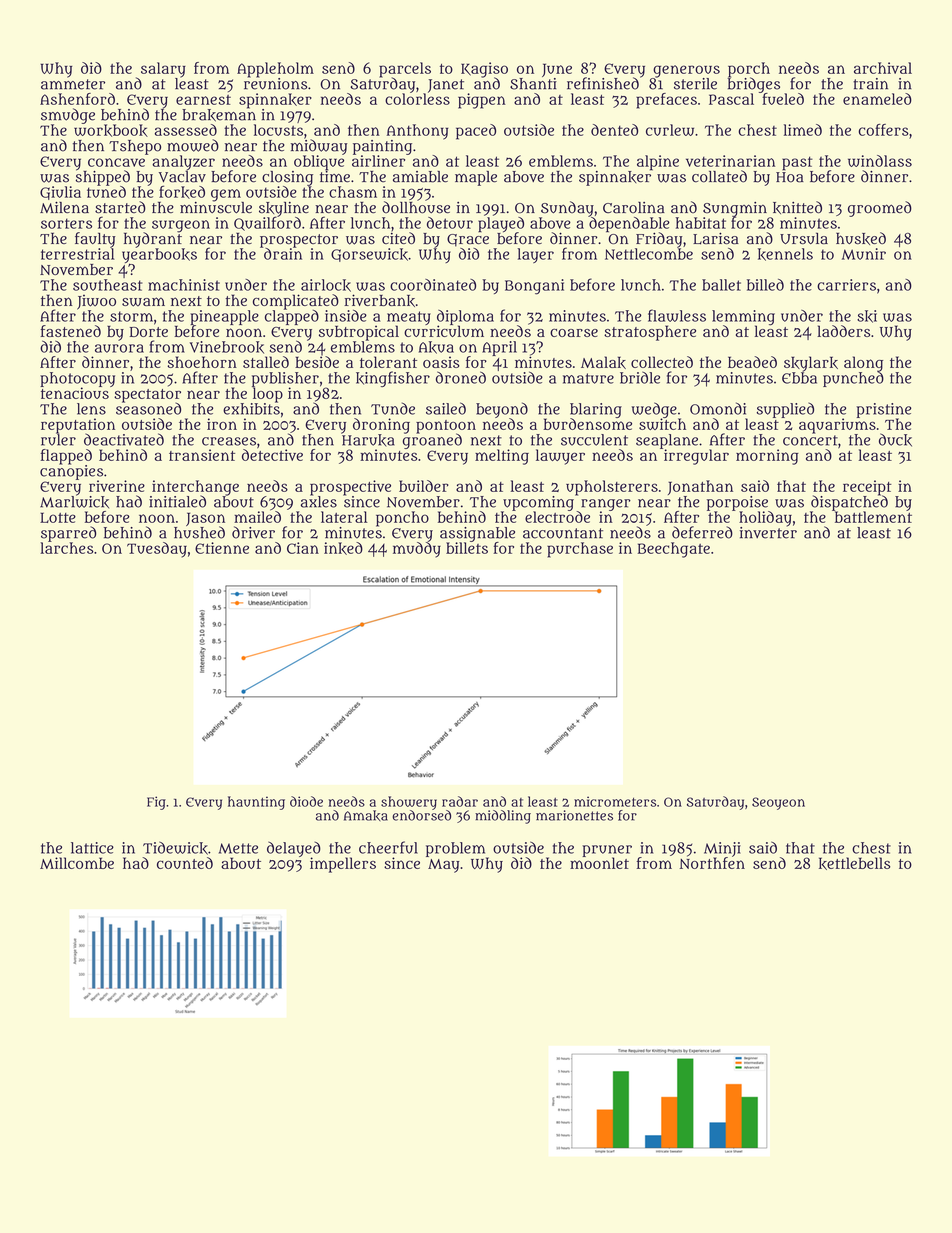 The image size is (952, 1233). I want to click on Appleholm, so click(275, 69).
